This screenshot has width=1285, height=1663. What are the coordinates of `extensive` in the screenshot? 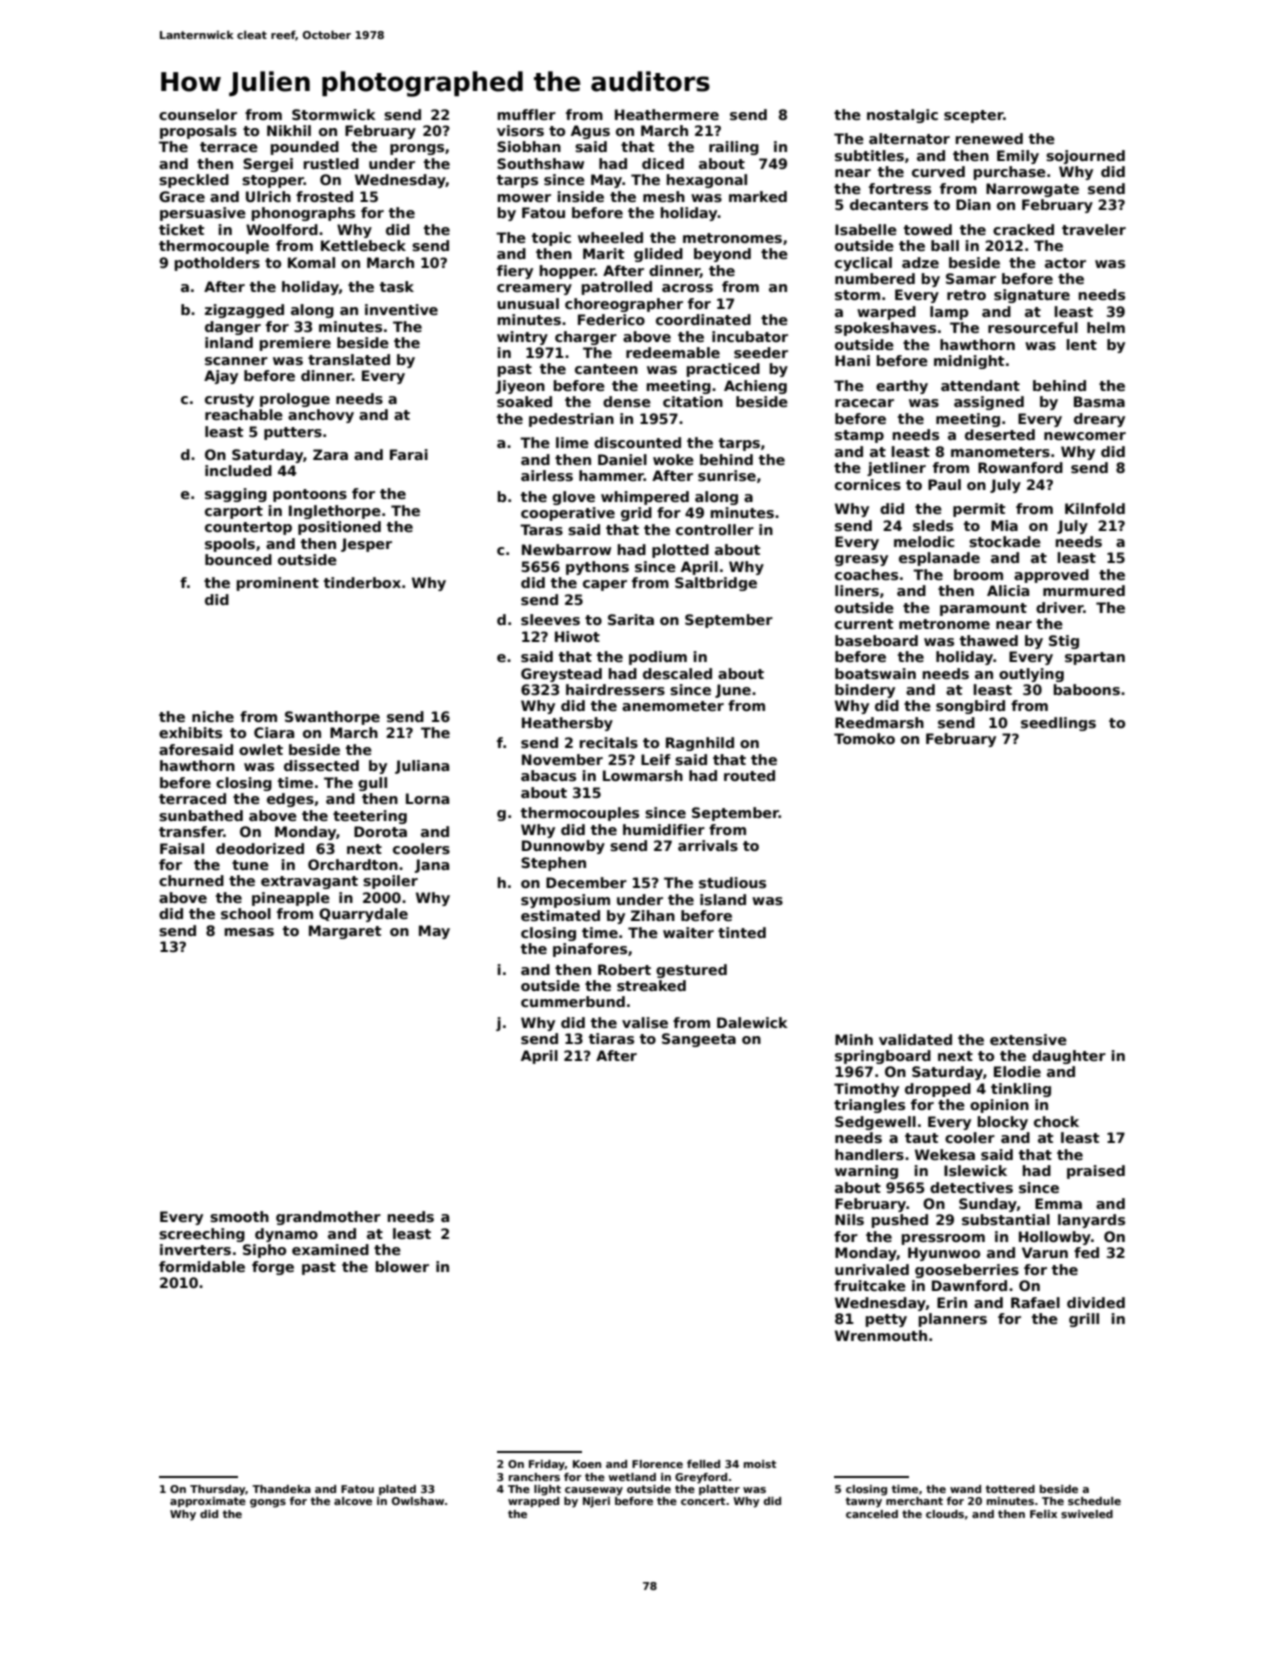 It's located at (1028, 1039).
